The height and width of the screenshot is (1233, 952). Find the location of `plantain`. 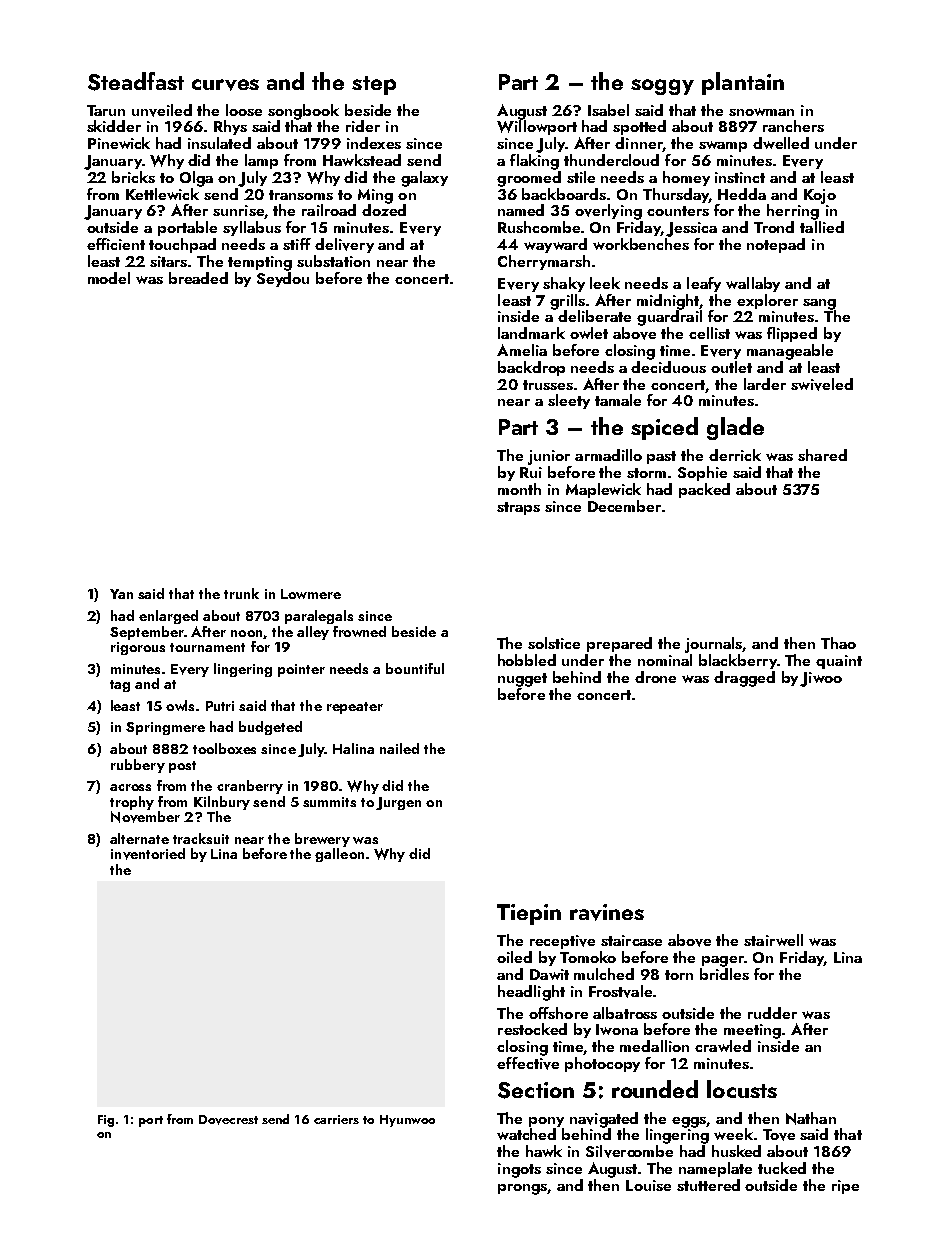

plantain is located at coordinates (743, 83).
